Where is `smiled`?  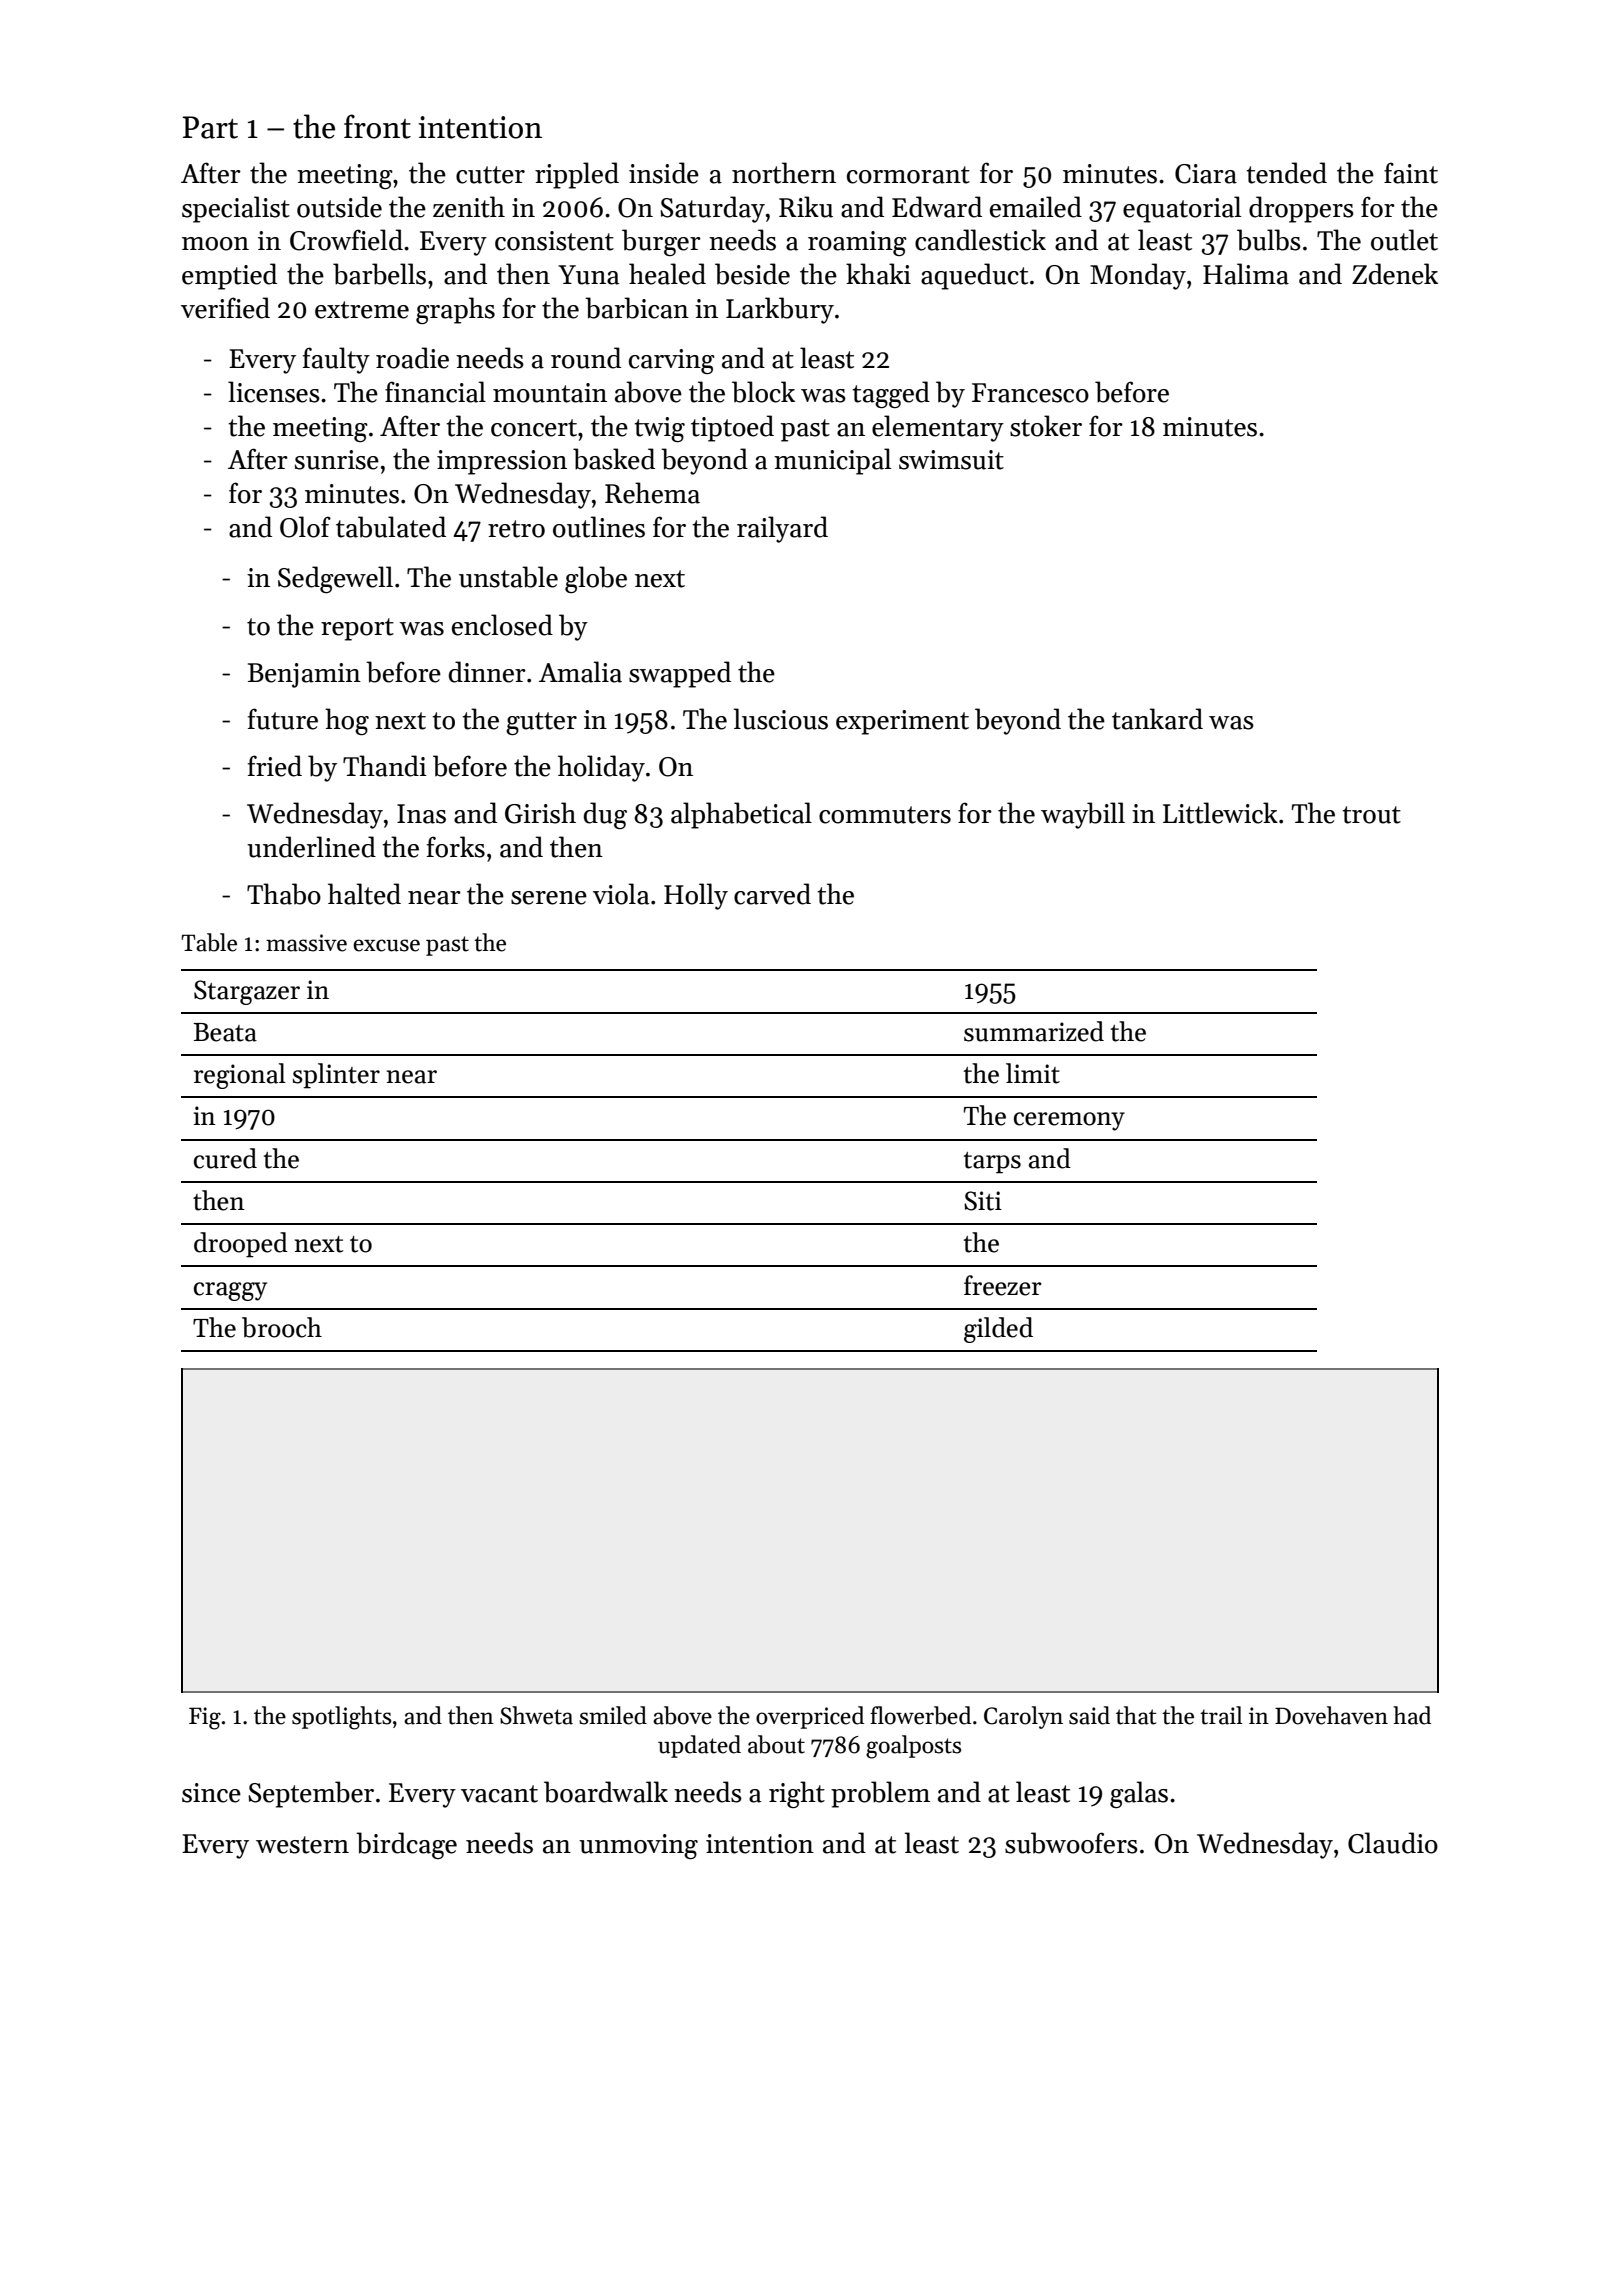
smiled is located at coordinates (613, 1715).
